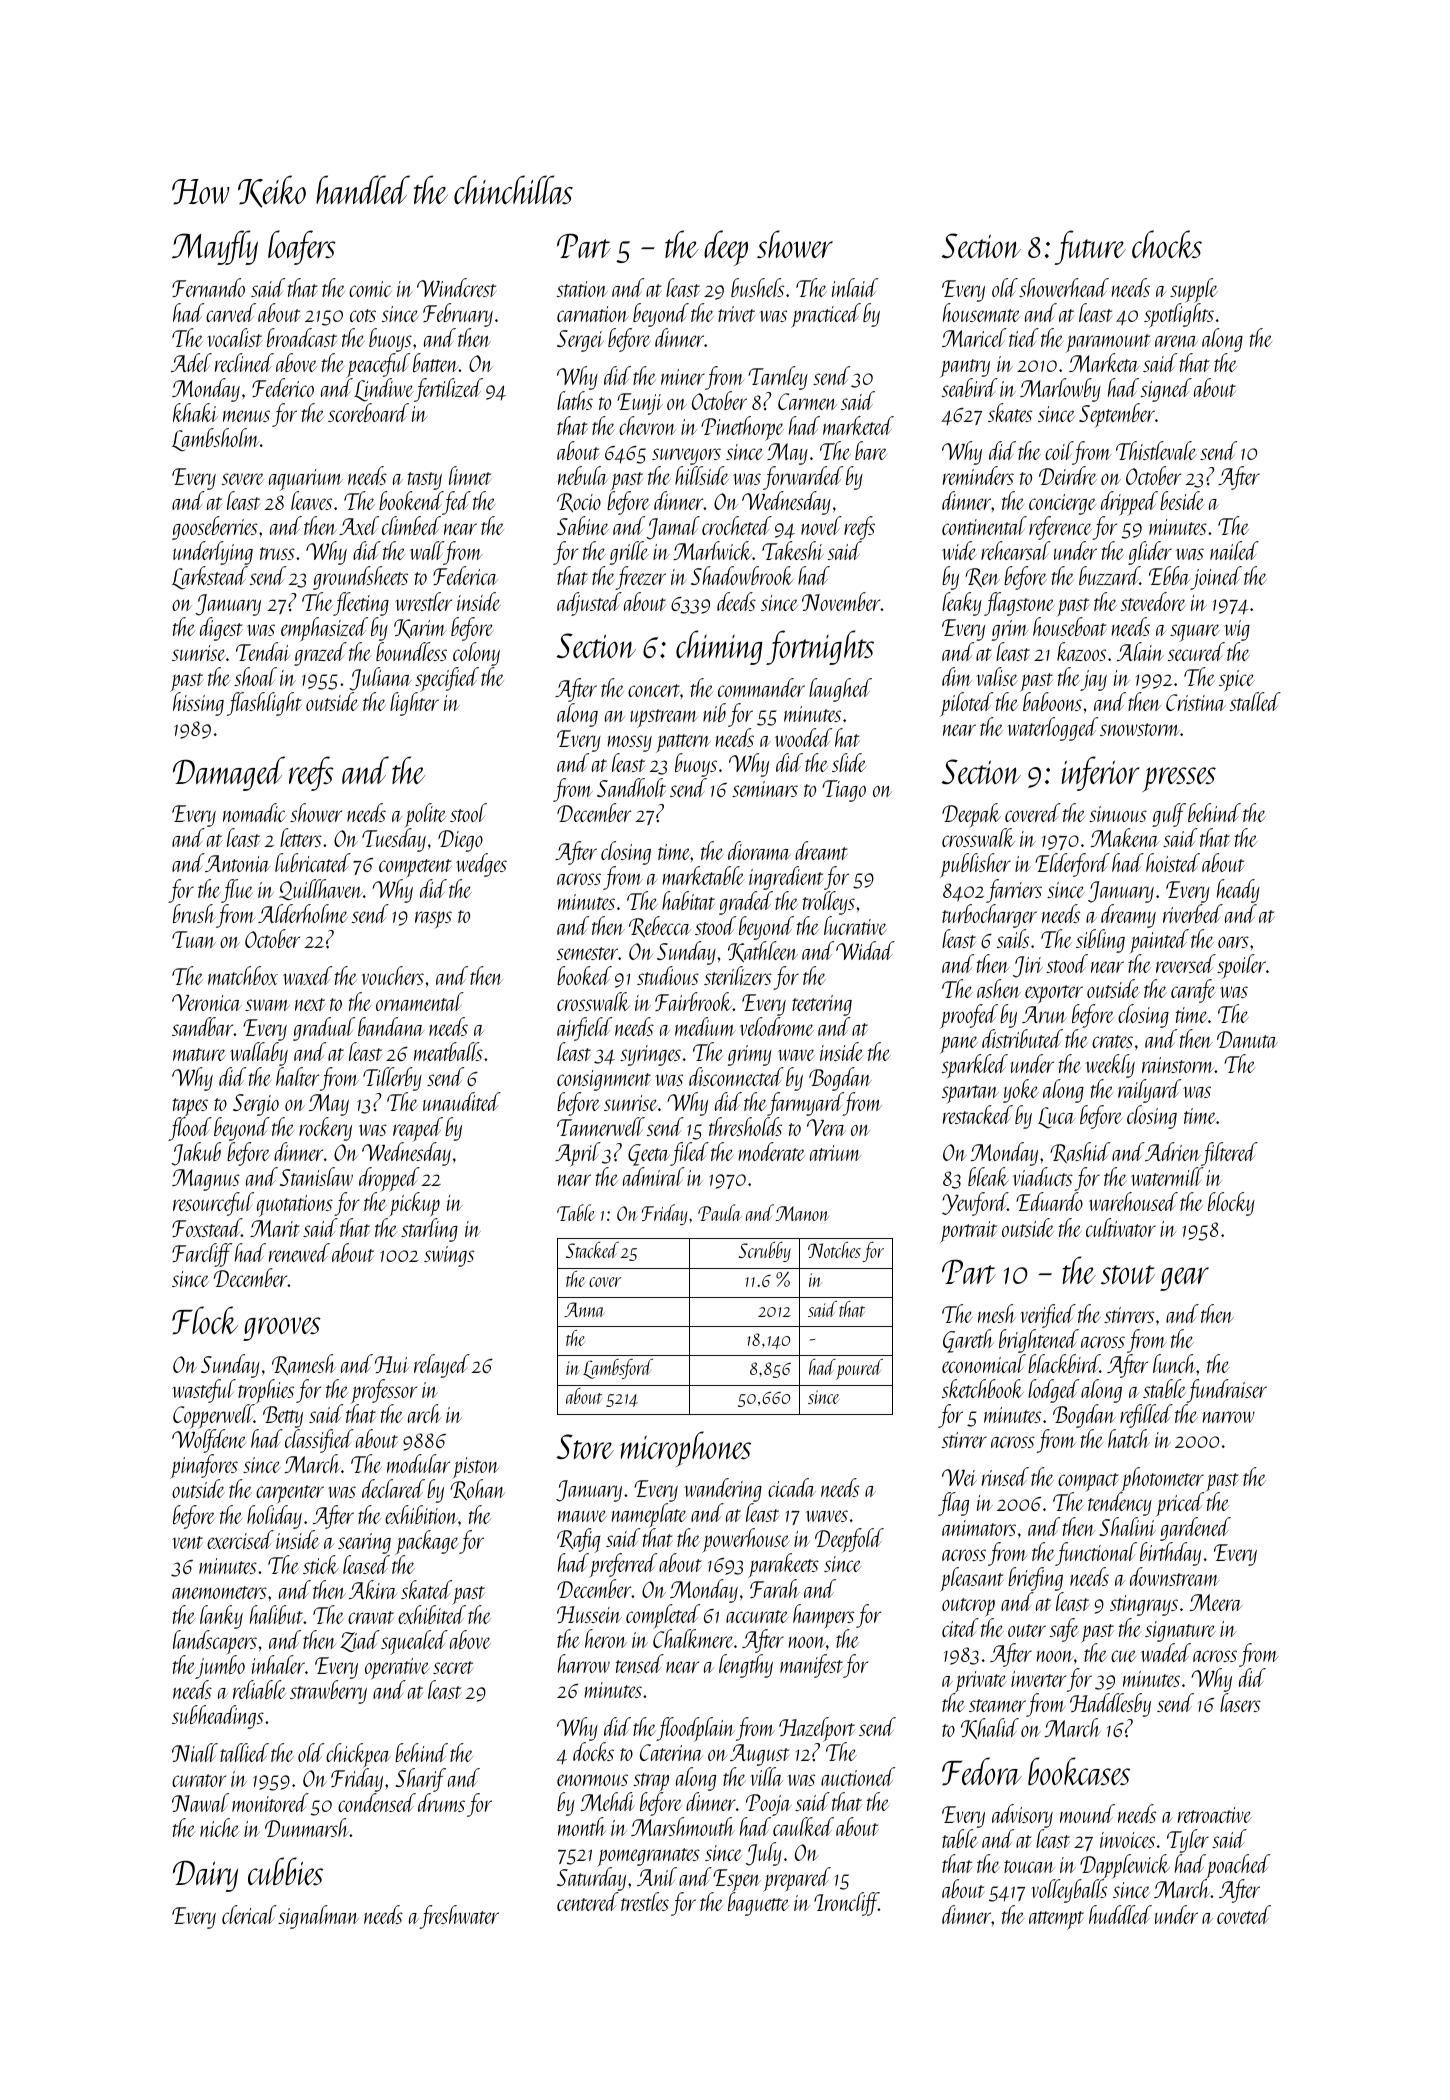 This image has width=1450, height=2100. What do you see at coordinates (737, 314) in the image?
I see `trivet` at bounding box center [737, 314].
